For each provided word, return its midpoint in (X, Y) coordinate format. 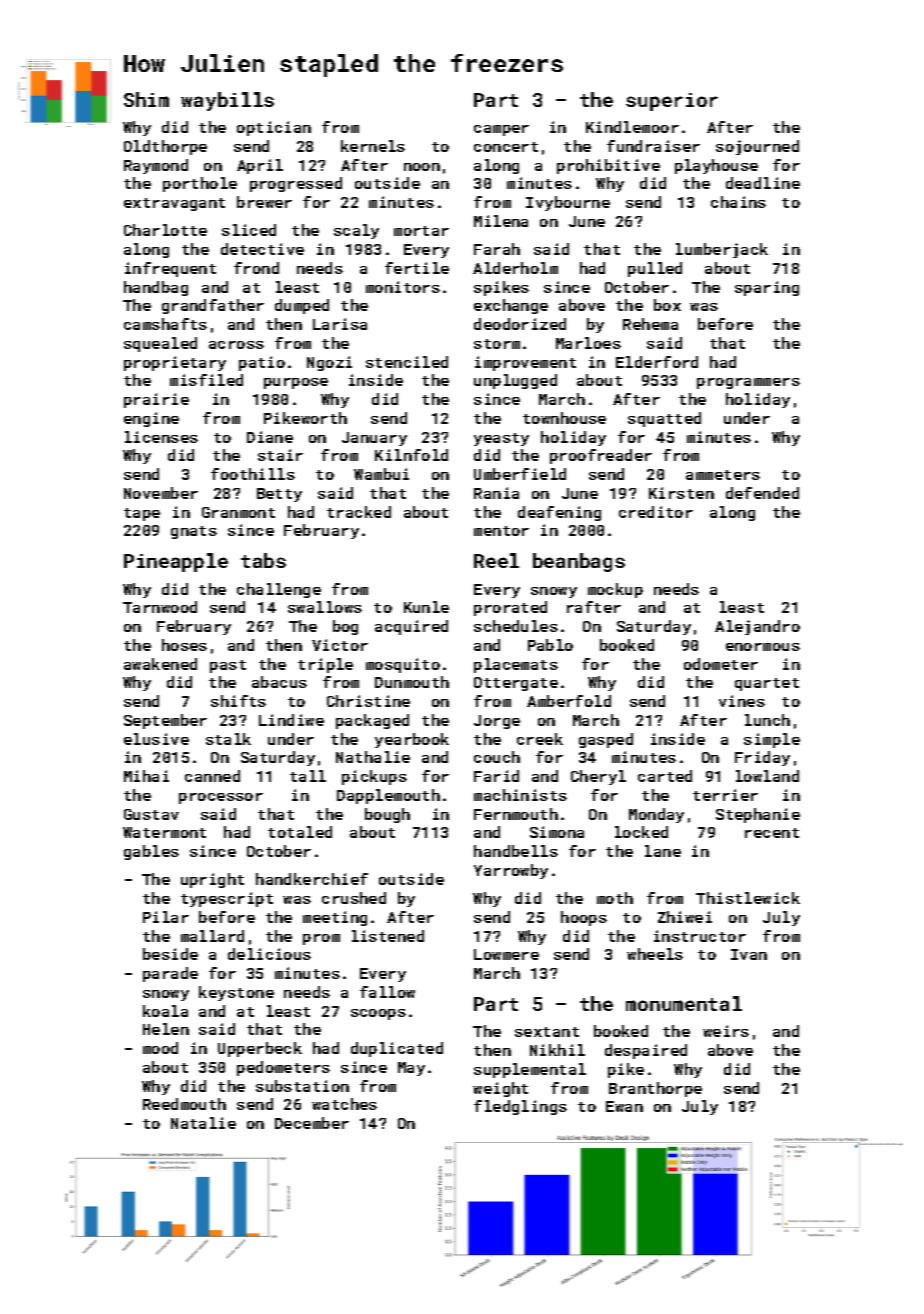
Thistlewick (748, 898)
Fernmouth (516, 814)
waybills (227, 101)
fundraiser (653, 146)
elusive (156, 739)
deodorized (520, 324)
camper (501, 130)
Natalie (203, 1123)
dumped (302, 306)
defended (762, 493)
